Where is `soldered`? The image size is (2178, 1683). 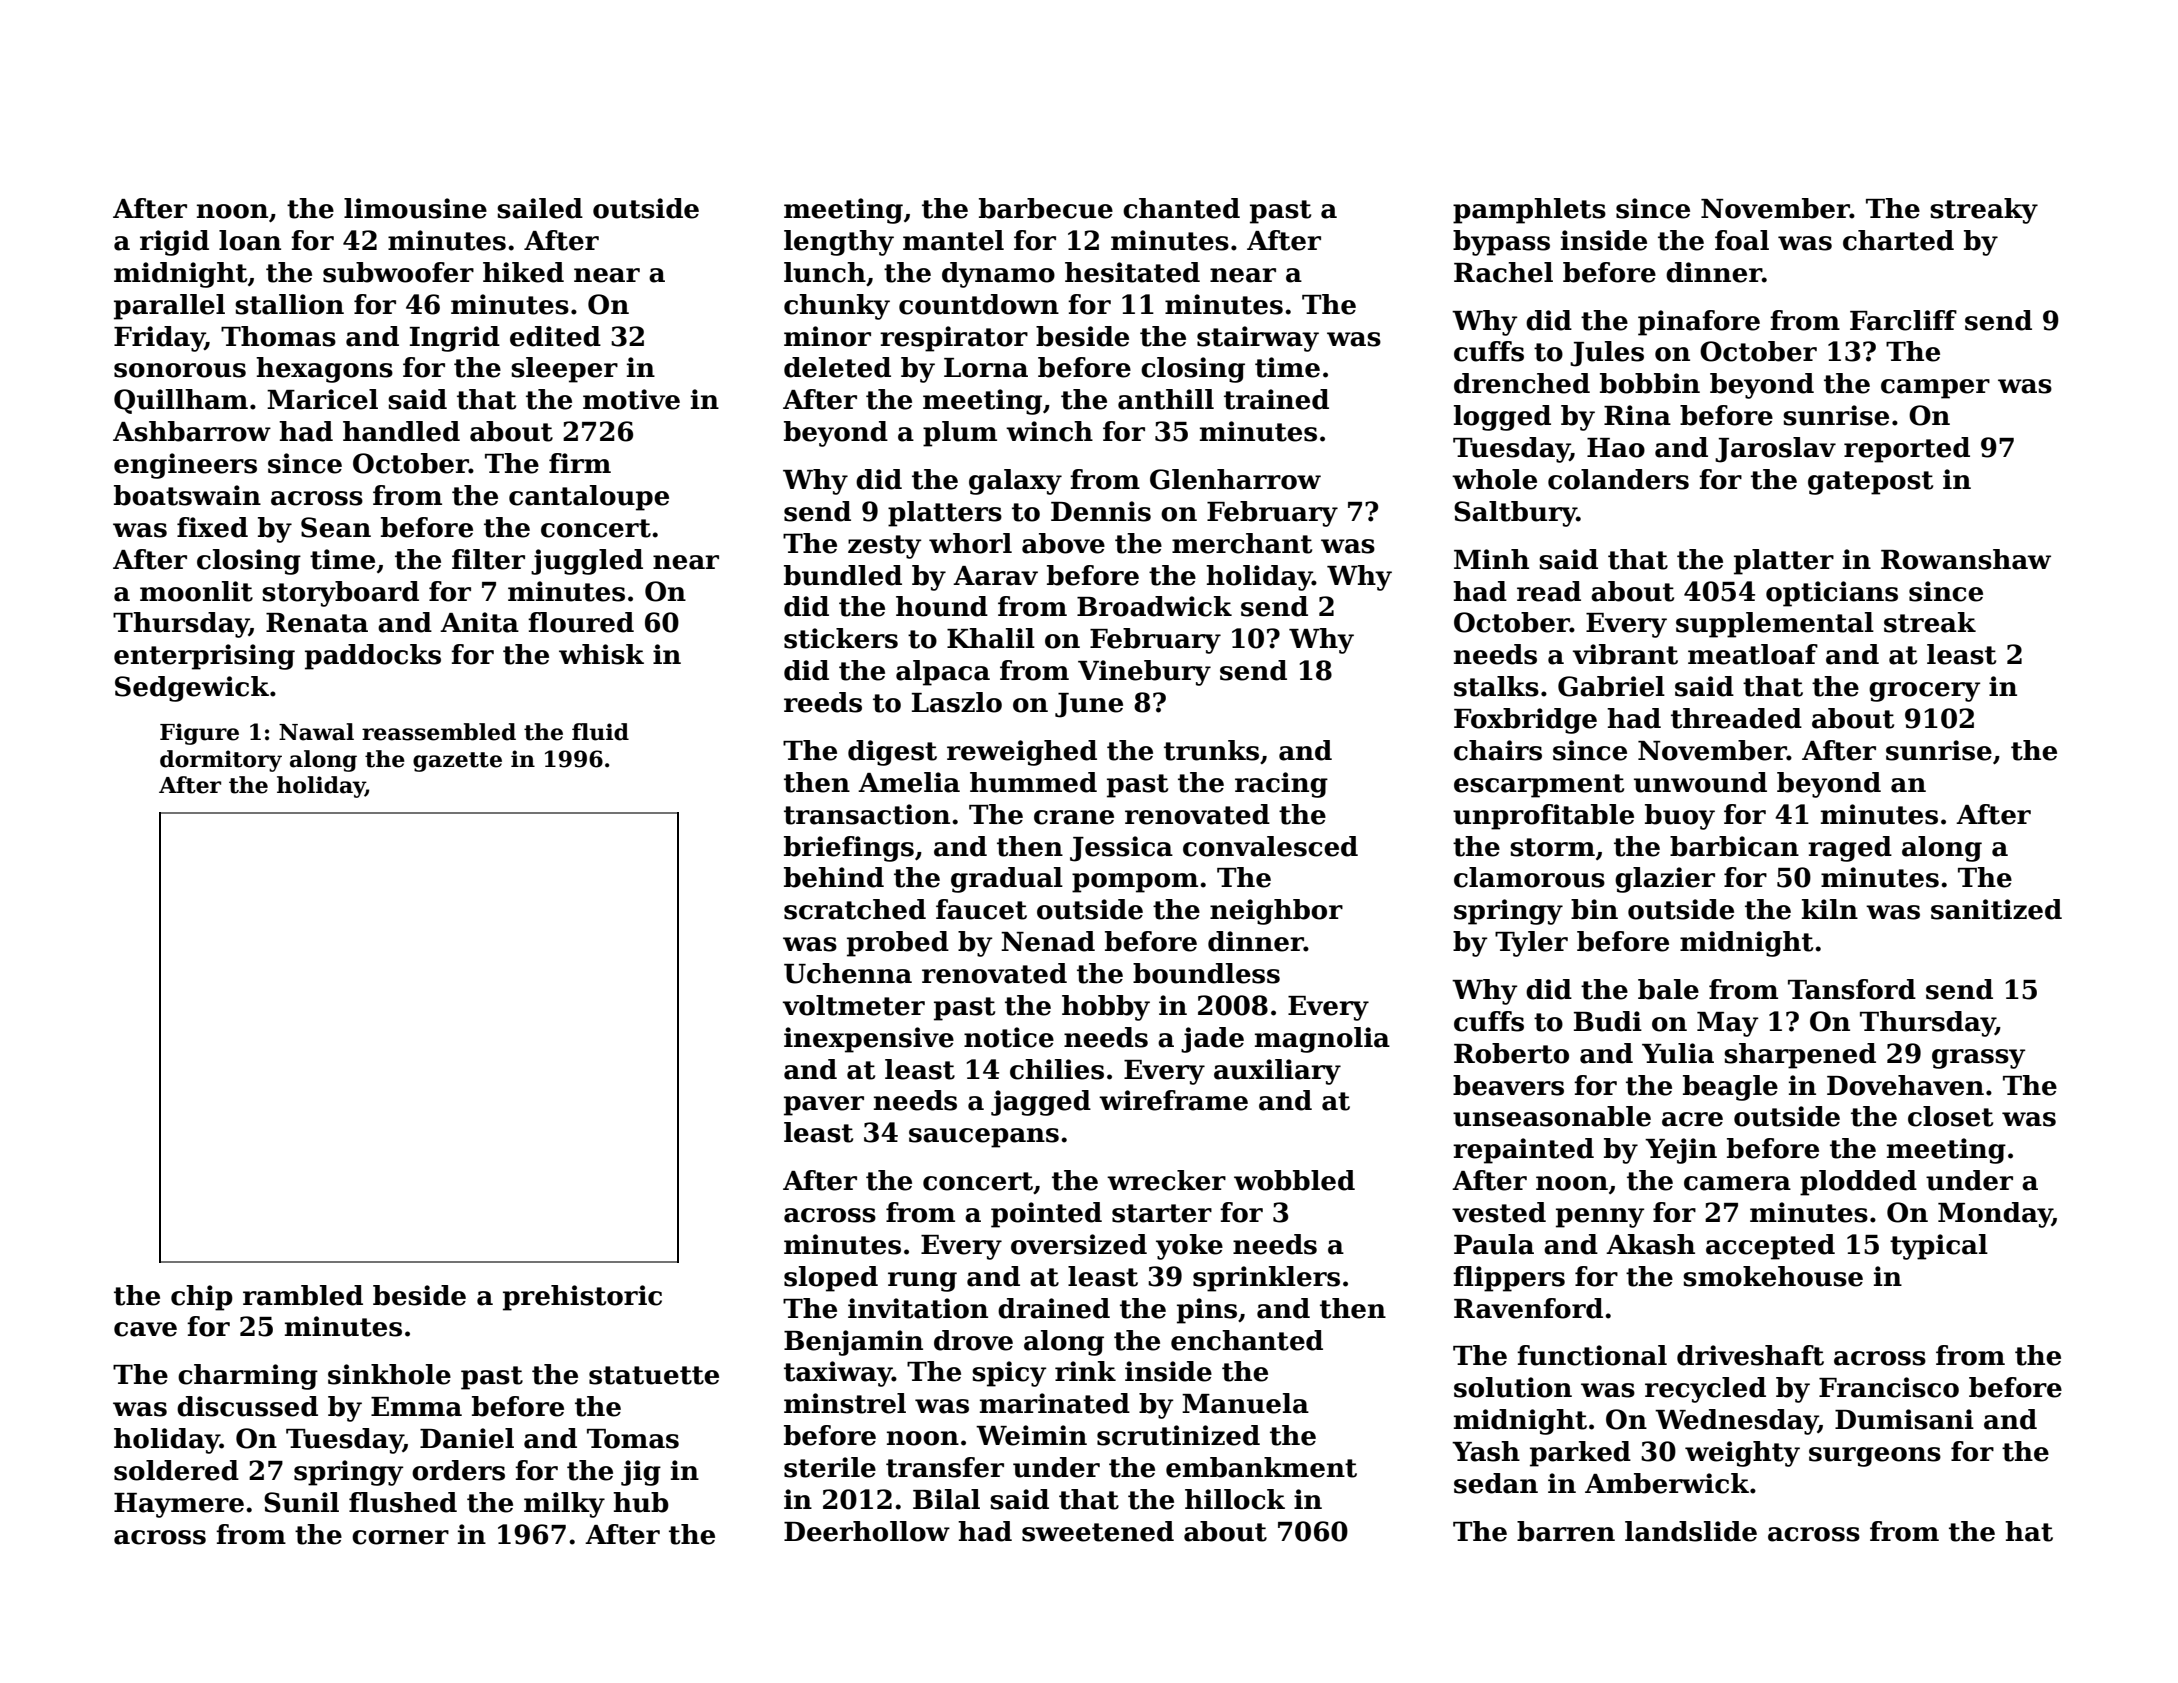
soldered is located at coordinates (176, 1470).
